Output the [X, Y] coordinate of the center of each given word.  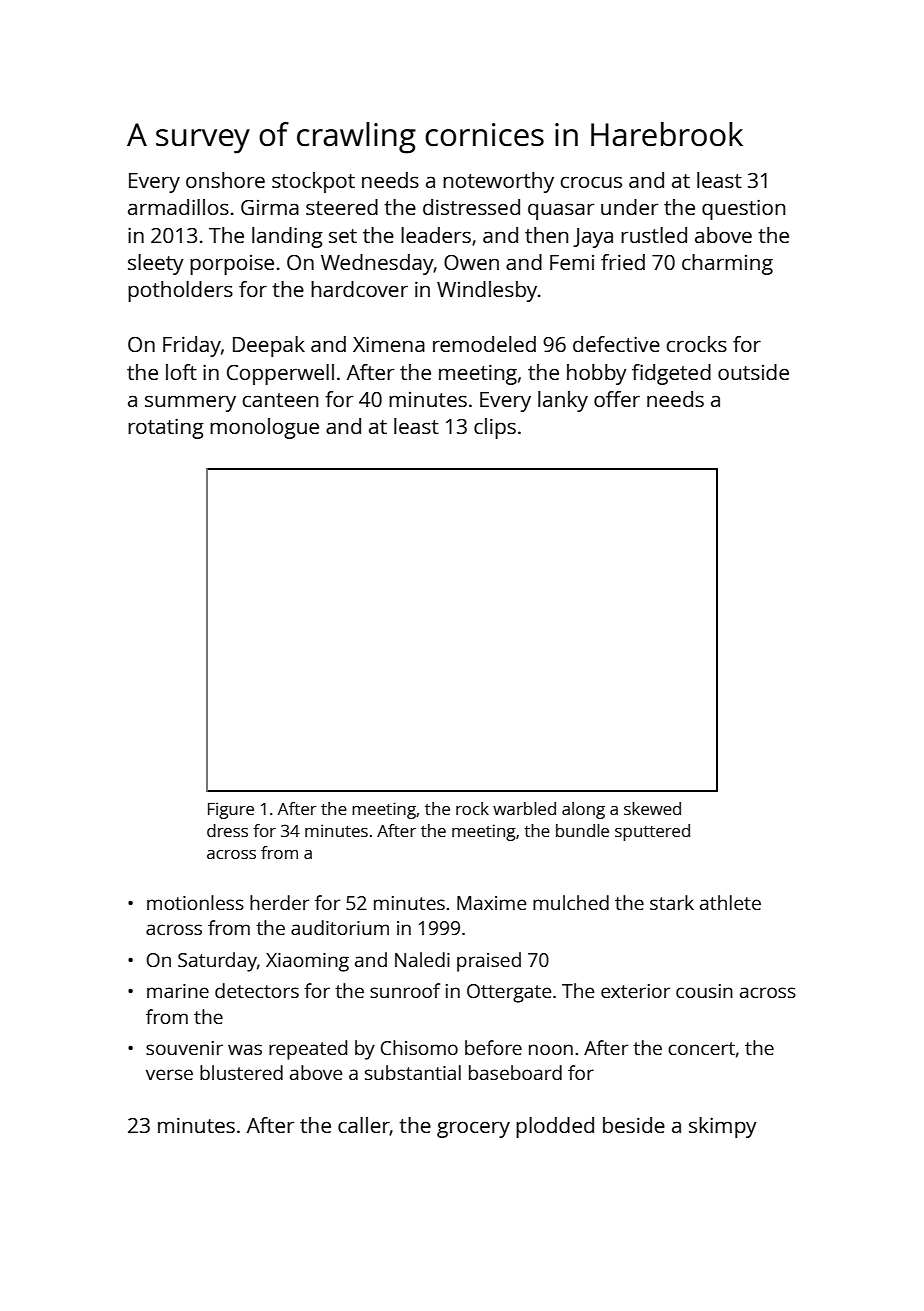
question [743, 209]
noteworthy [498, 182]
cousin [704, 991]
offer [617, 399]
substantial [413, 1072]
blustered [241, 1072]
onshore [225, 180]
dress [227, 830]
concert [701, 1048]
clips [495, 428]
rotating [166, 428]
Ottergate [509, 993]
